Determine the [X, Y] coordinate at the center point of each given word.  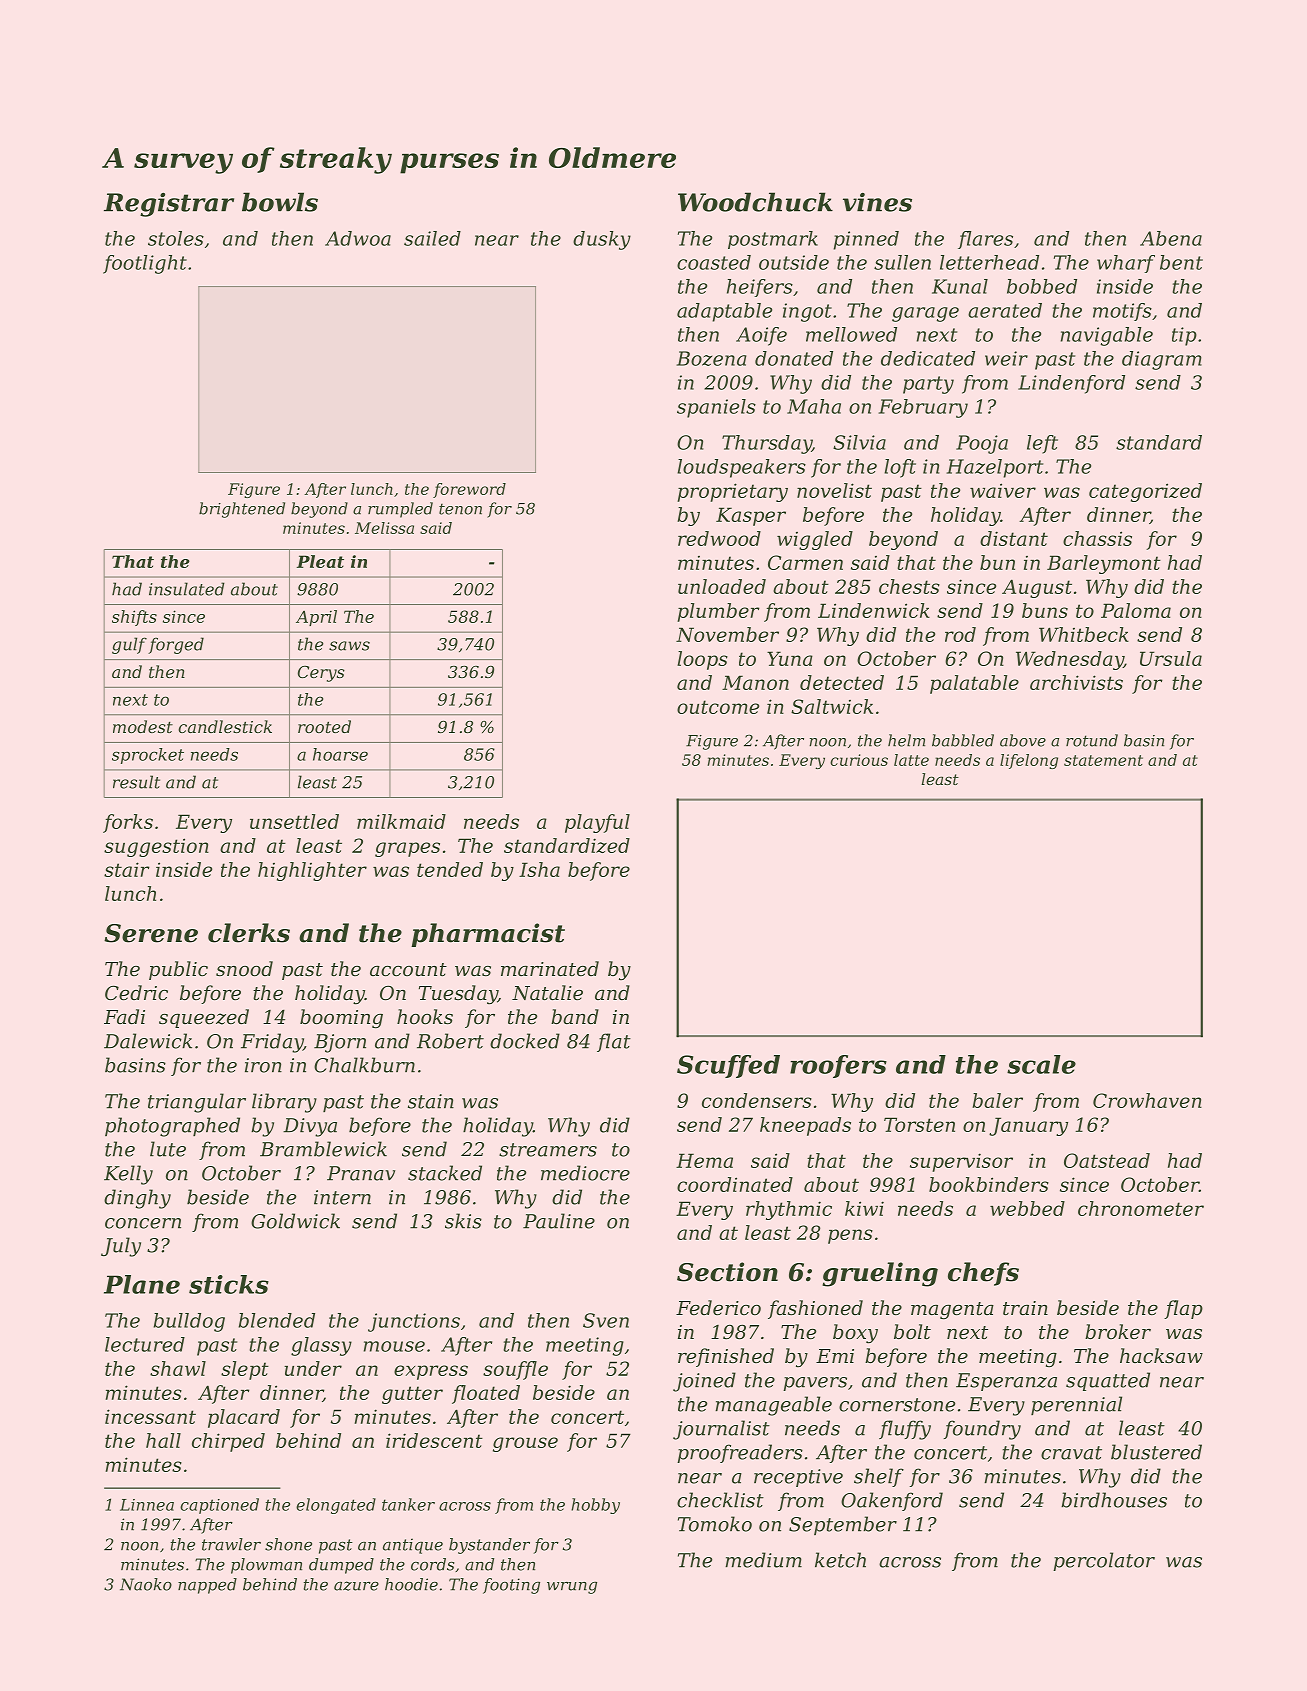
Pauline [559, 1221]
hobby [595, 1506]
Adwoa [358, 238]
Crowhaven [1147, 1100]
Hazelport [995, 468]
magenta [952, 1310]
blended [277, 1320]
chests [909, 586]
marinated [550, 968]
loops [702, 660]
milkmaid [401, 821]
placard [244, 1418]
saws [349, 646]
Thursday [767, 444]
